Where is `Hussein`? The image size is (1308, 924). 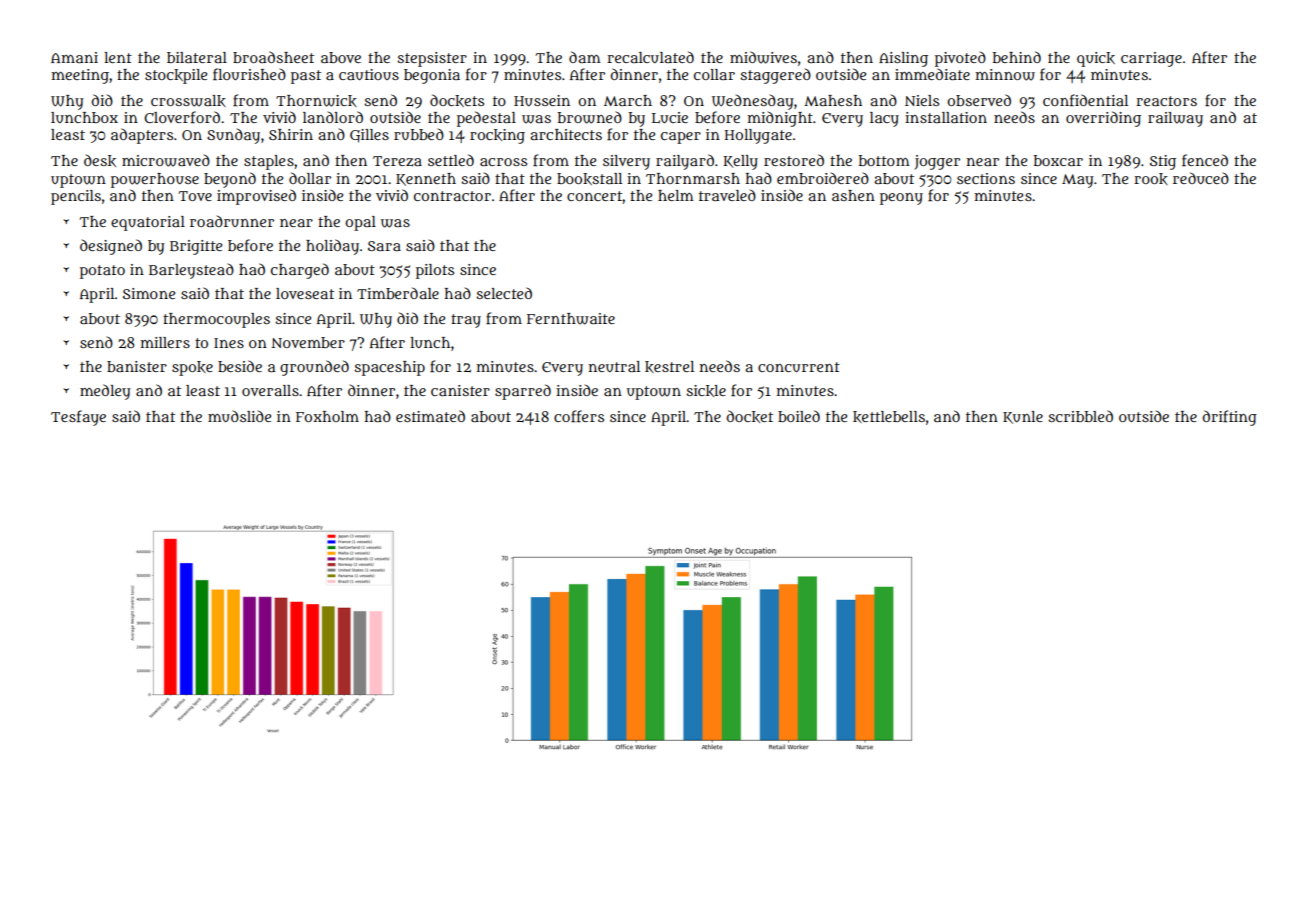
Hussein is located at coordinates (542, 100).
